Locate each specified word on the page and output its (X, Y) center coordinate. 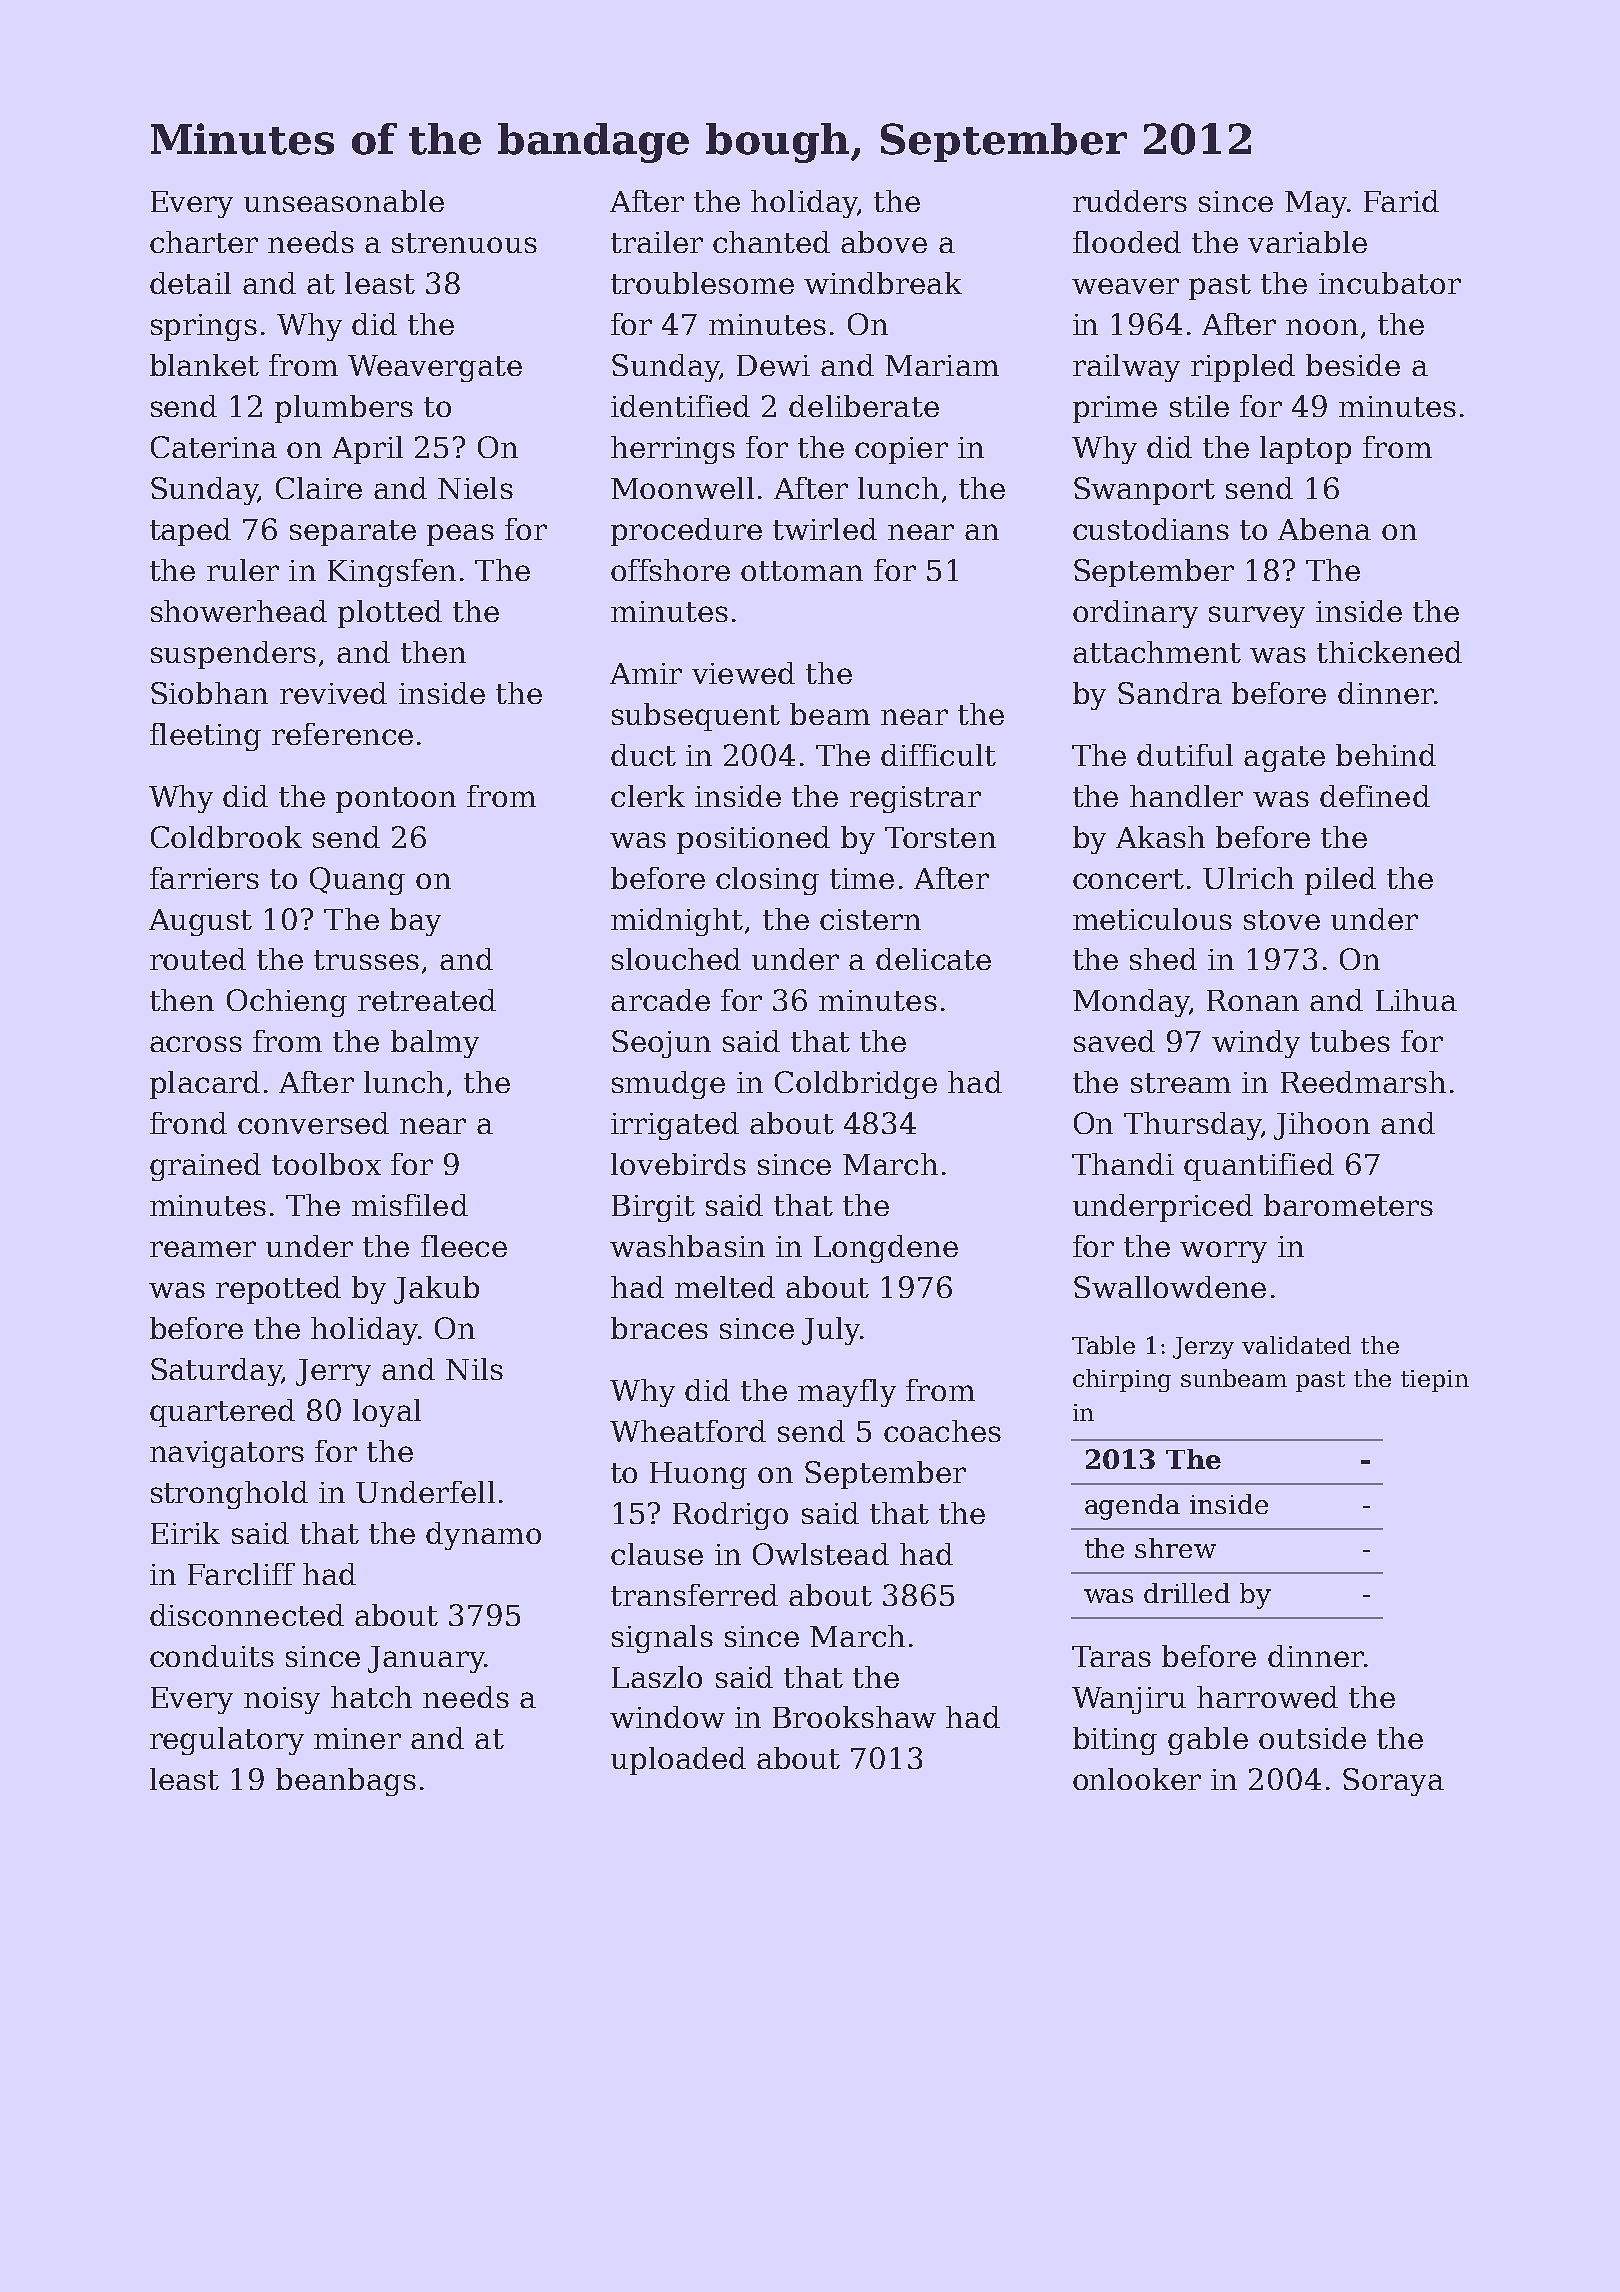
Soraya (1393, 1782)
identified (680, 406)
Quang (357, 881)
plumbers (344, 409)
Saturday (216, 1372)
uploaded (678, 1761)
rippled (1243, 368)
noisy (282, 1700)
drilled (1187, 1593)
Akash (1160, 837)
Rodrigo (730, 1516)
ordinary (1135, 614)
